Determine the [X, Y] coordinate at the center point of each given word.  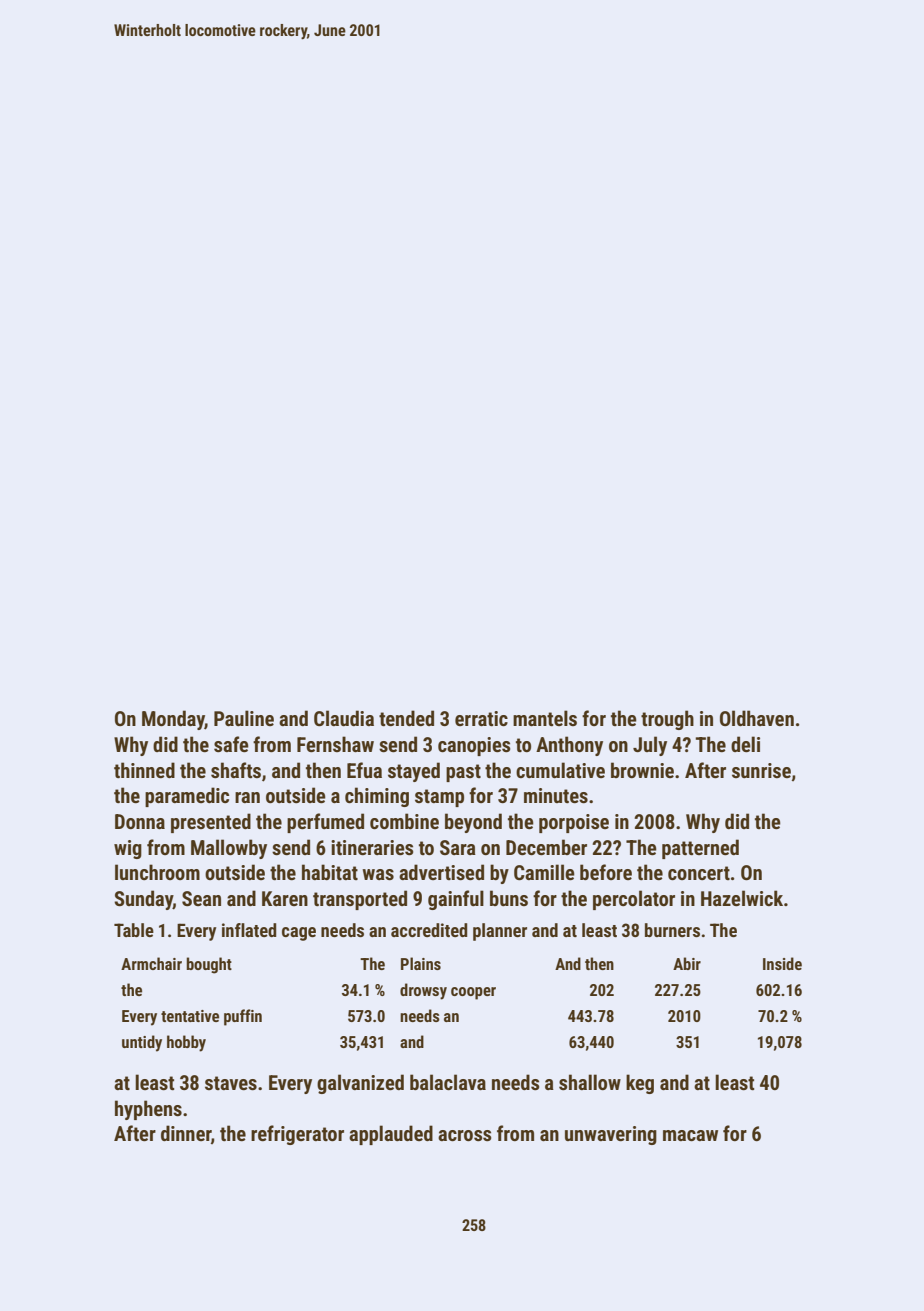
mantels [545, 718]
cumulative [560, 770]
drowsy [423, 991]
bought [209, 965]
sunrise [761, 770]
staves [231, 1083]
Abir [687, 963]
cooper [473, 993]
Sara [458, 847]
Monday [173, 720]
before [606, 872]
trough [667, 720]
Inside [782, 963]
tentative [190, 1016]
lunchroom [157, 872]
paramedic [187, 797]
